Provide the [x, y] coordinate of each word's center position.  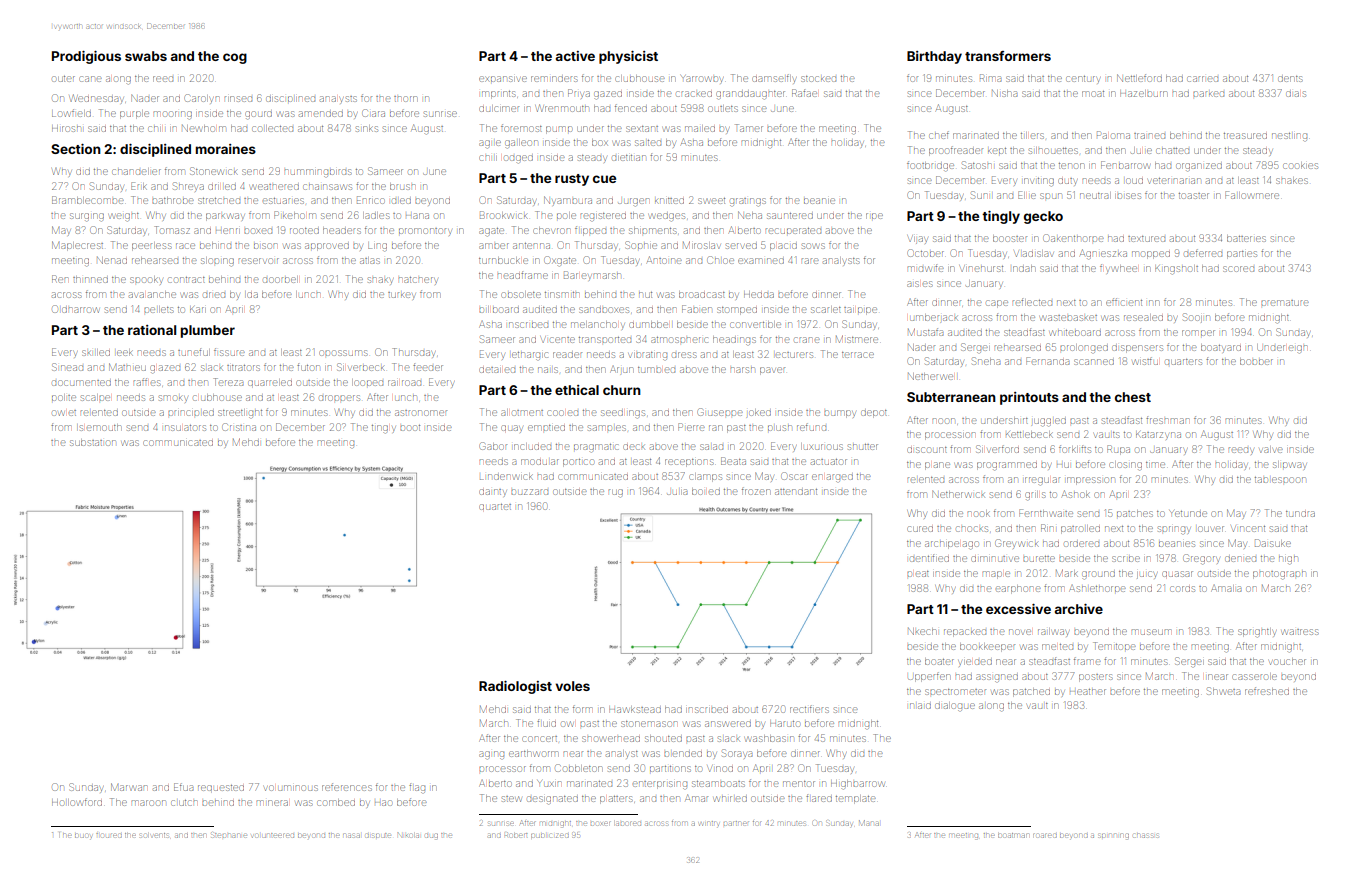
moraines [226, 149]
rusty [572, 180]
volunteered [273, 835]
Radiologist [515, 687]
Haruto [785, 724]
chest [1133, 397]
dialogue [955, 706]
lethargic [530, 356]
